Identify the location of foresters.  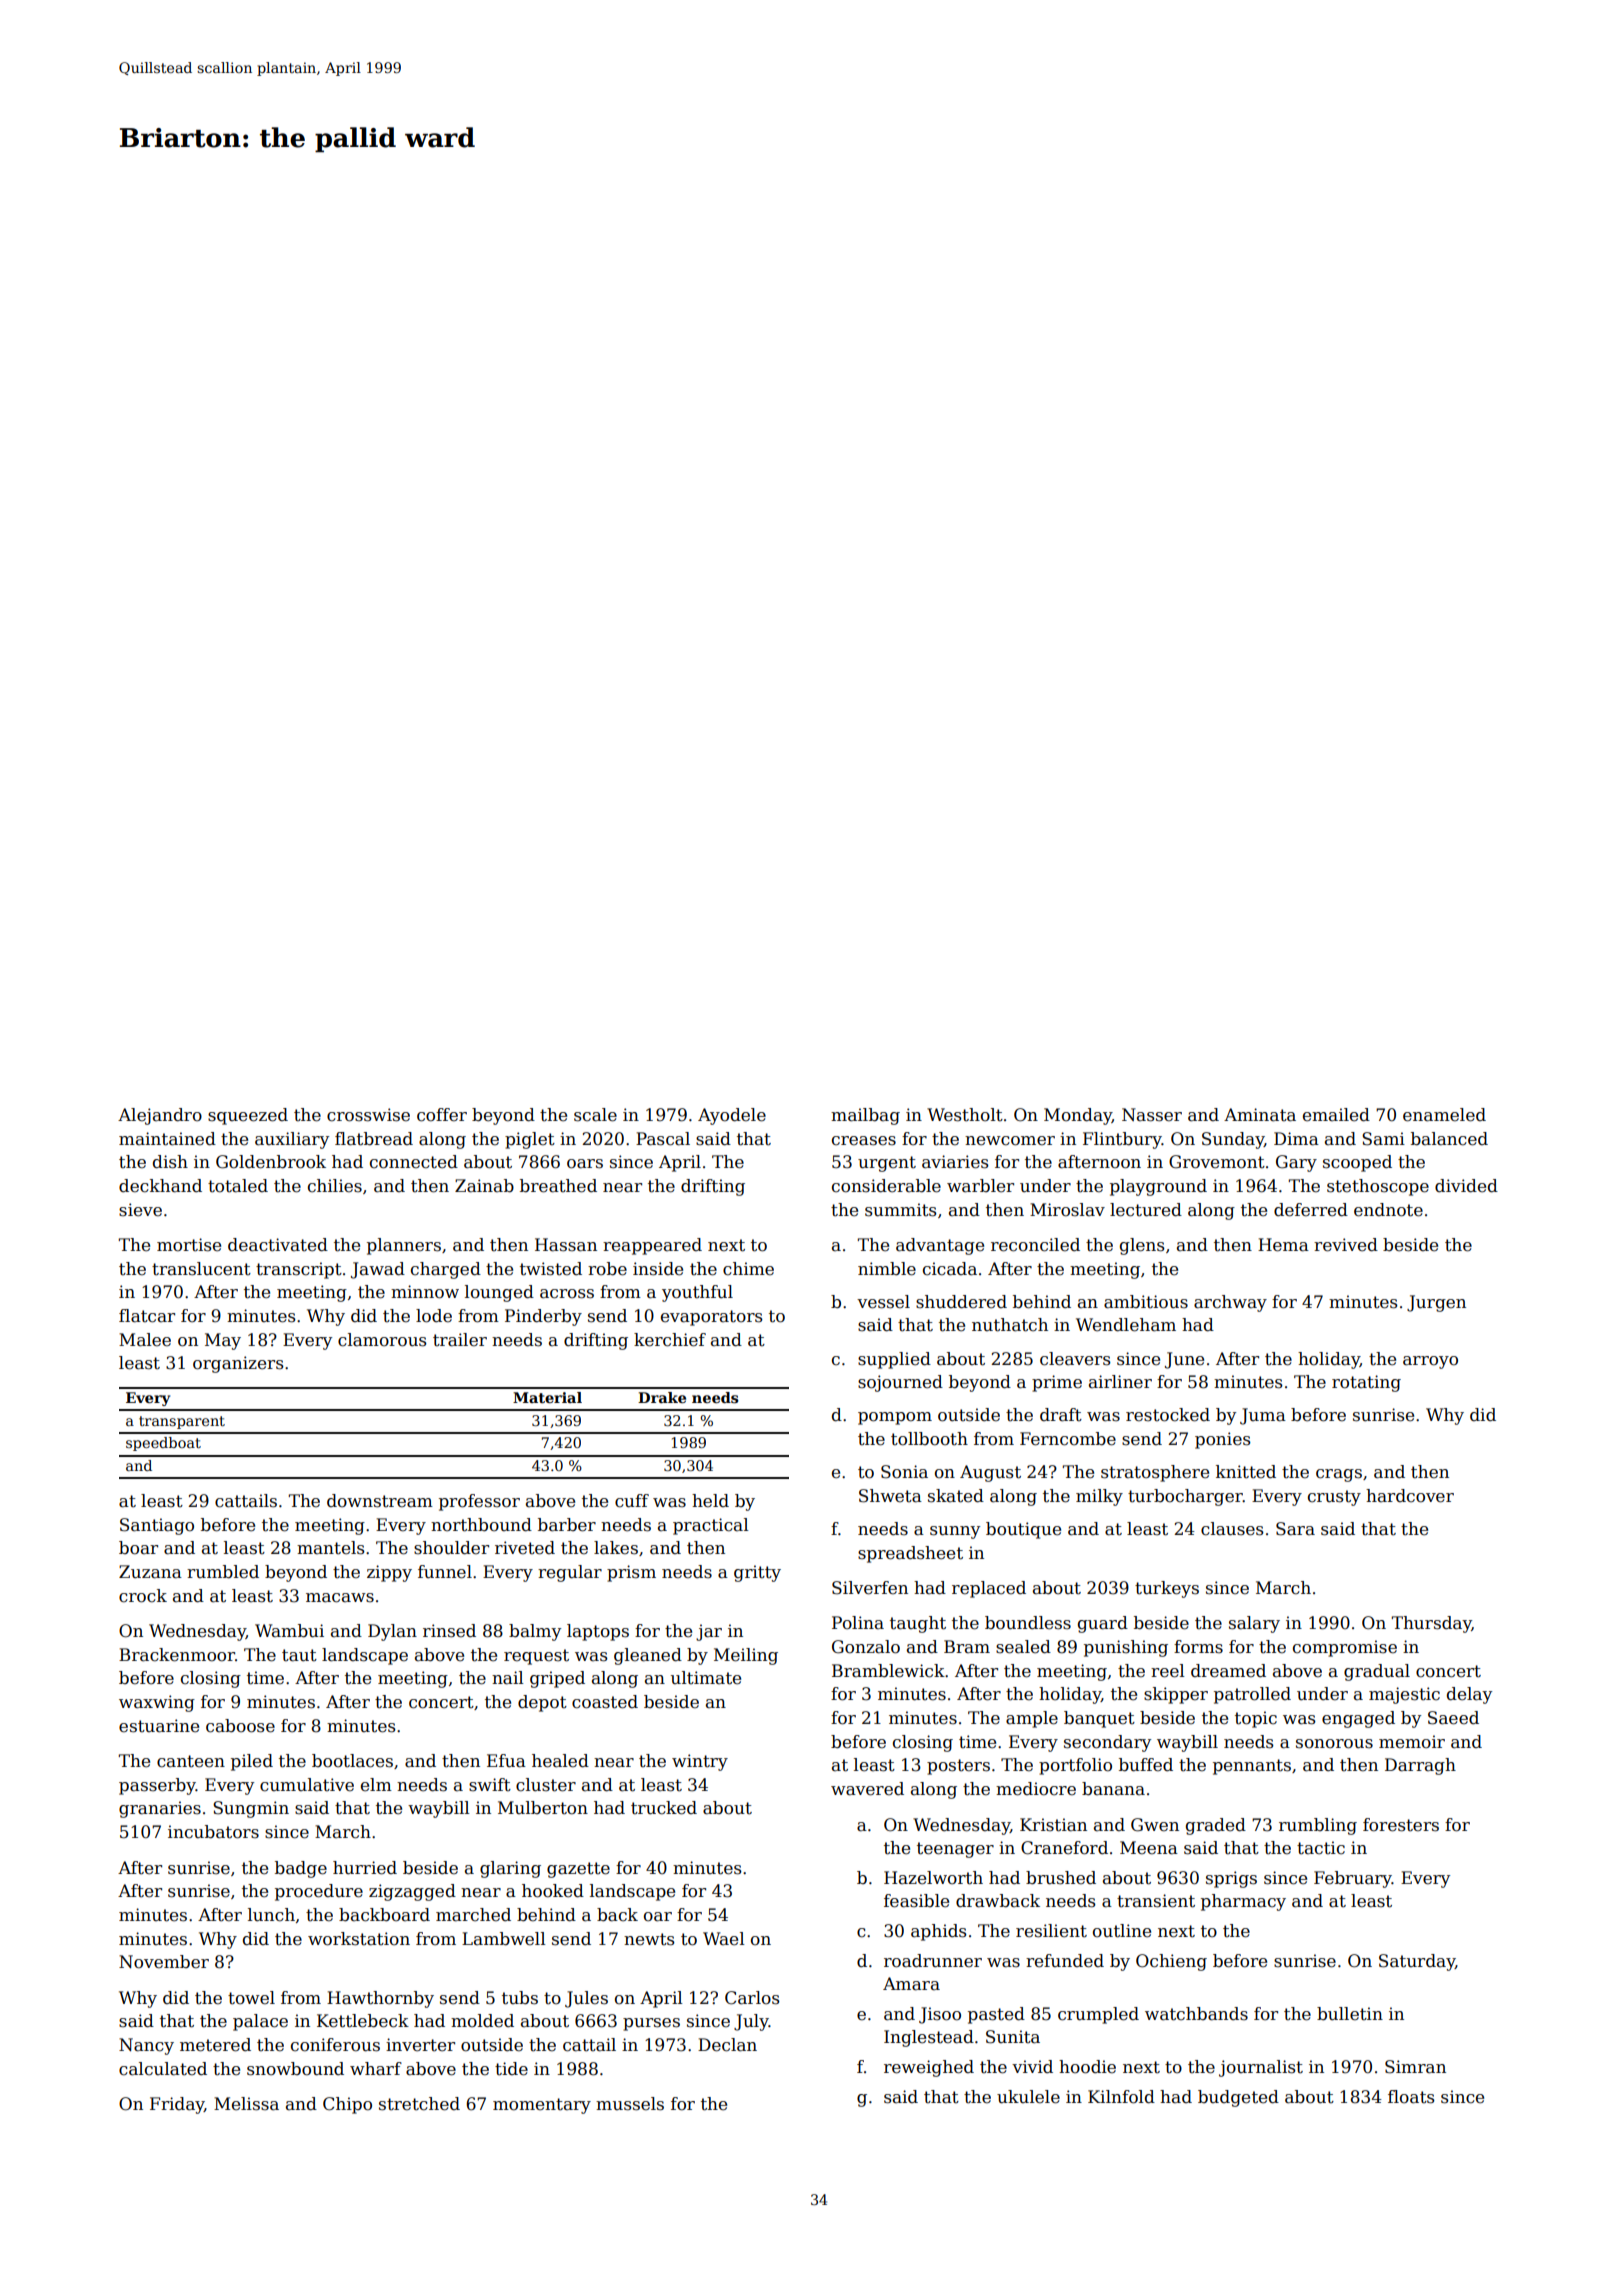
(1401, 1825).
